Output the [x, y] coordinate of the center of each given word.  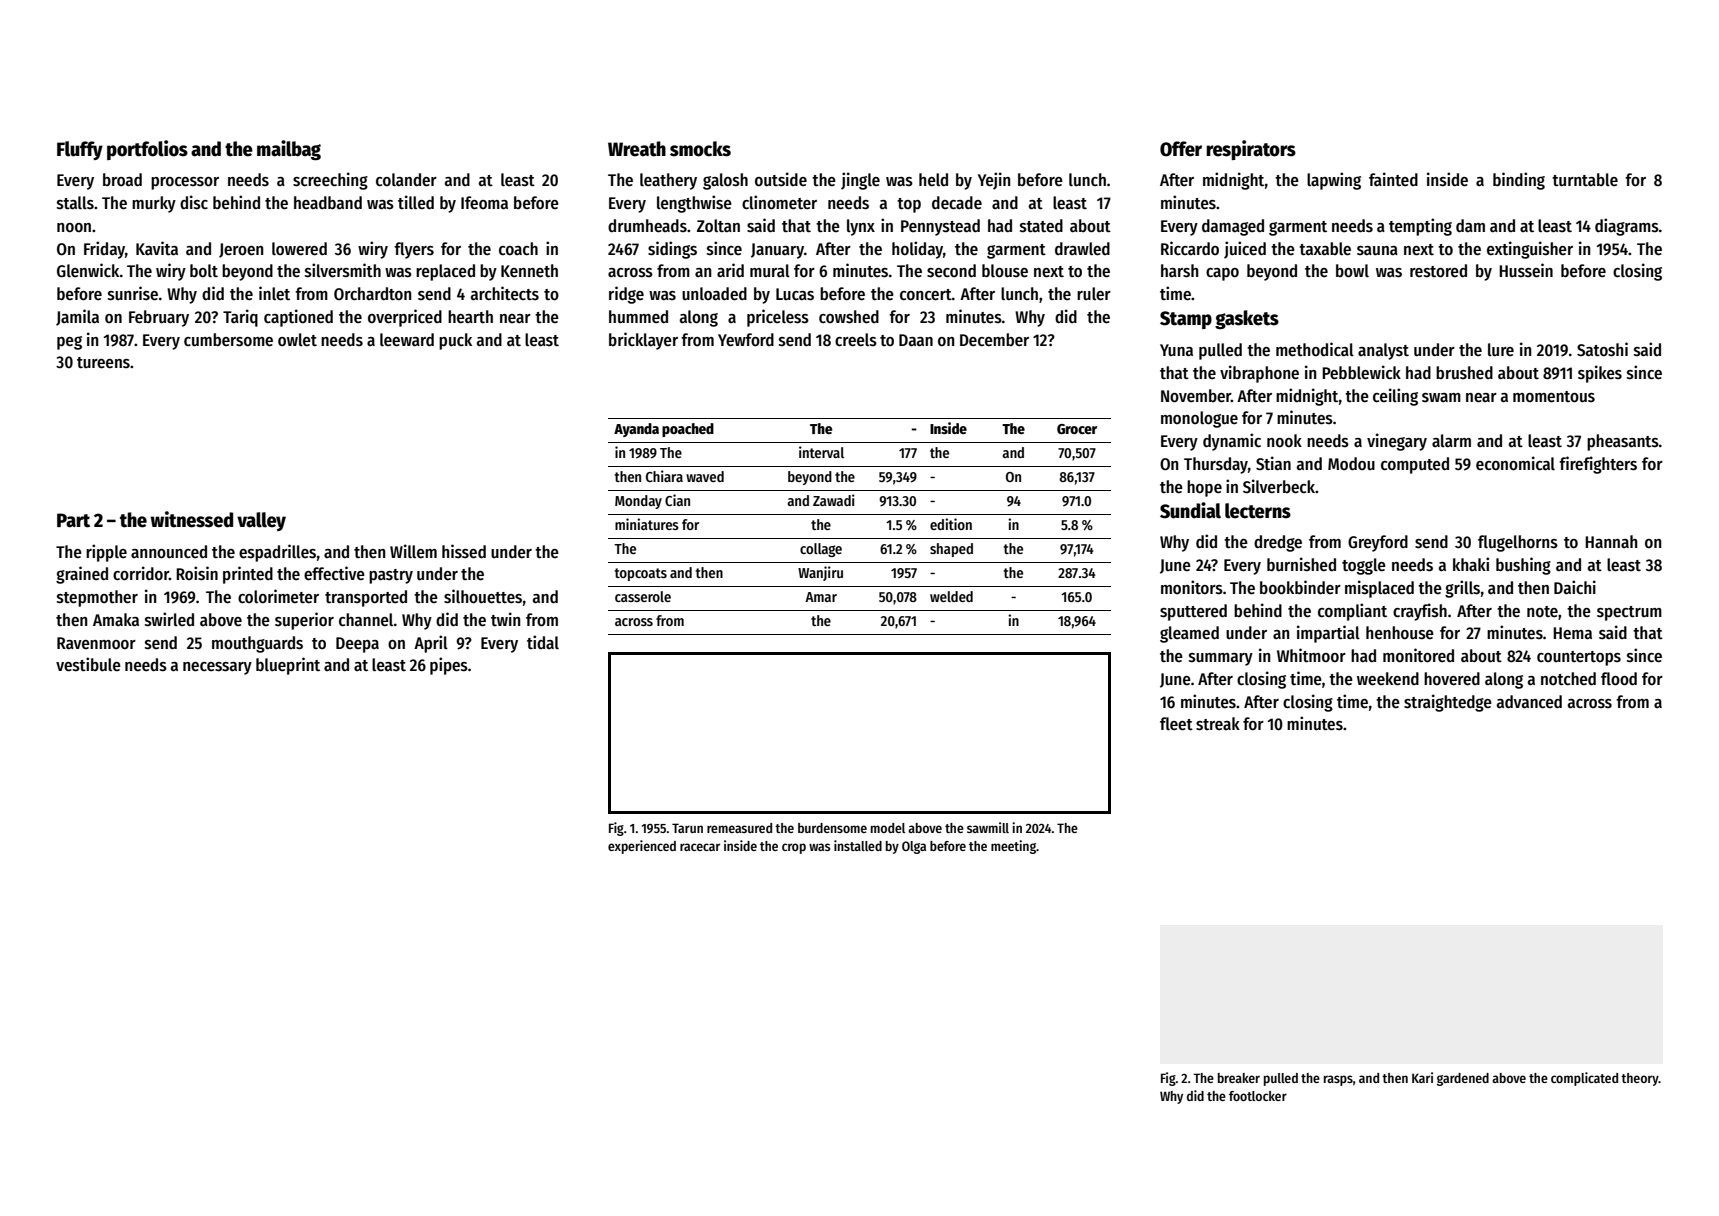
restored [1438, 271]
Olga [914, 847]
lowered [299, 249]
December [994, 340]
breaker [1239, 1078]
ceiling [1395, 397]
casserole [643, 596]
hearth [470, 317]
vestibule [88, 664]
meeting [1013, 847]
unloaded [714, 294]
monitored [1418, 655]
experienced [642, 847]
